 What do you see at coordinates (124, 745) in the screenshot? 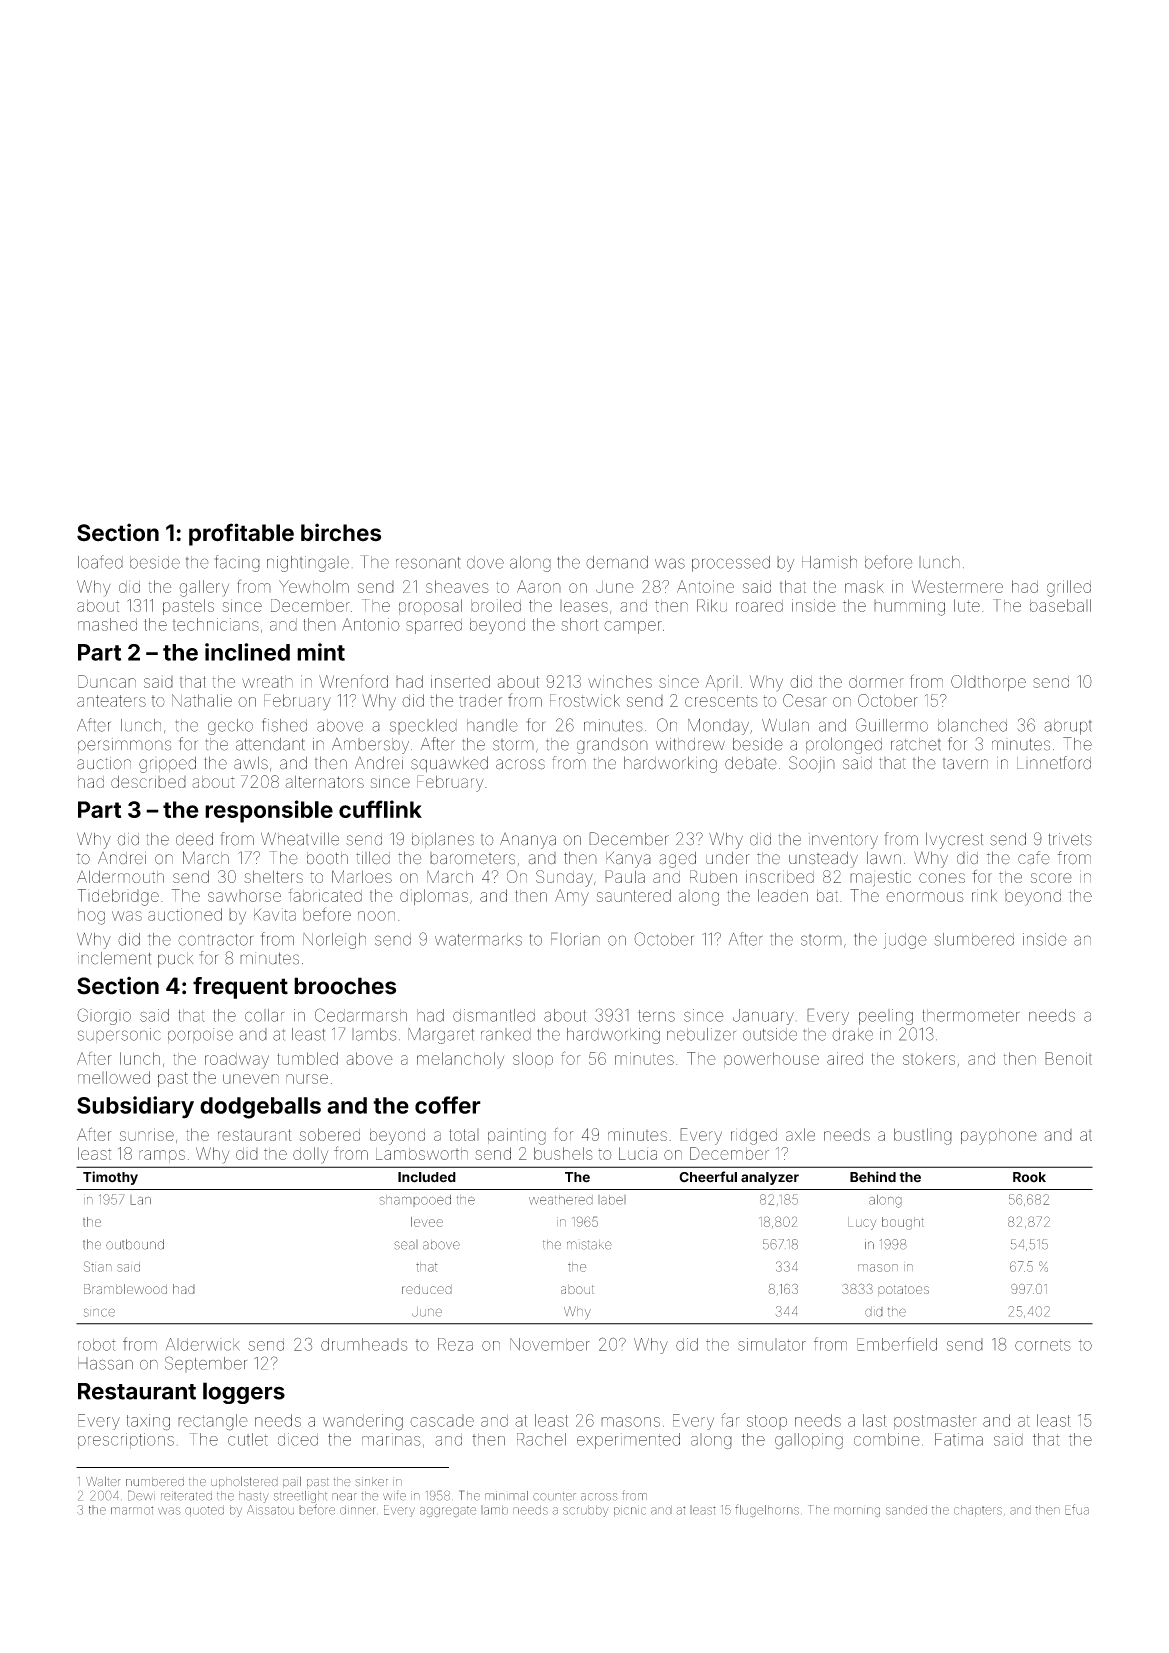
I see `persimmons` at bounding box center [124, 745].
